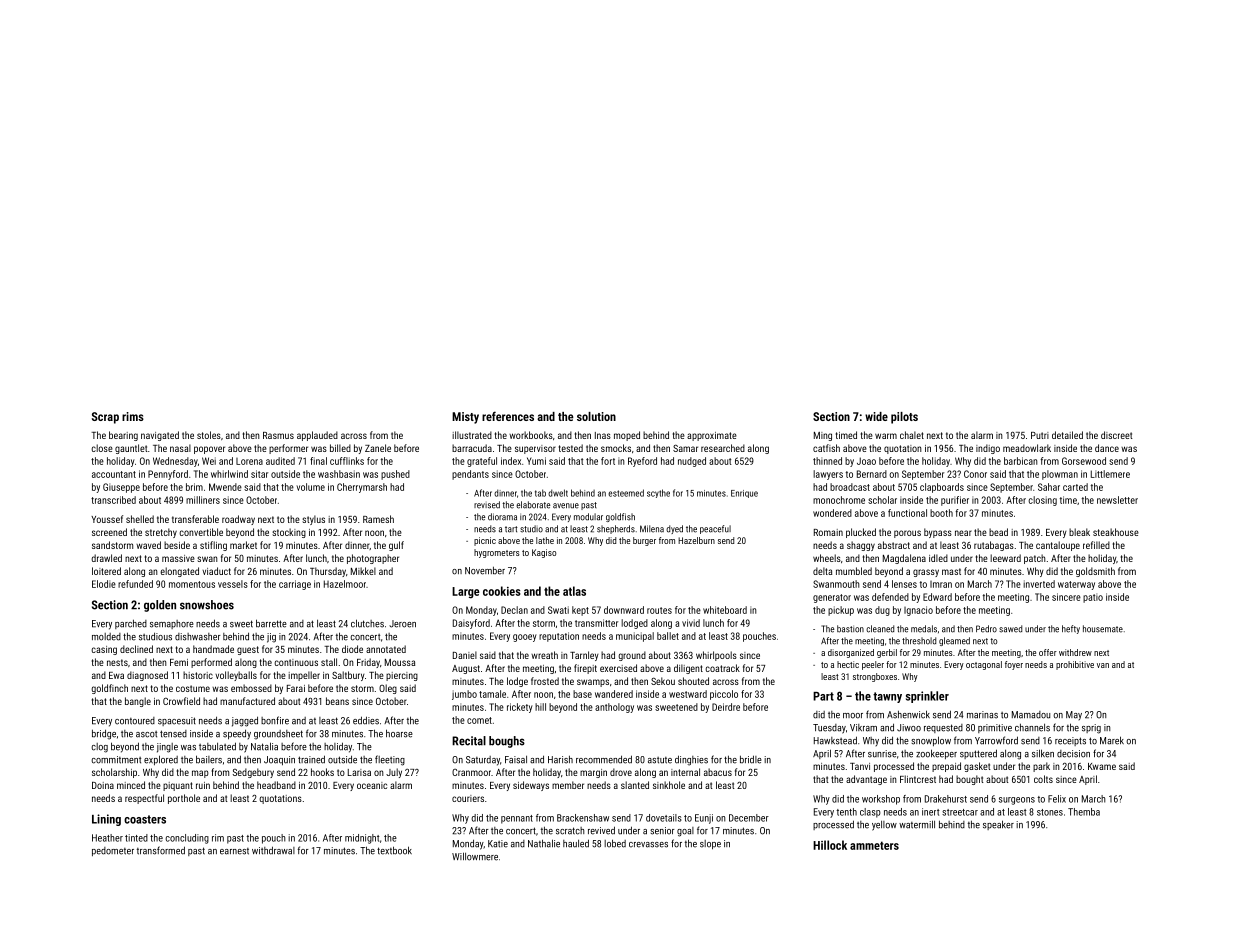  I want to click on refunded, so click(135, 584).
